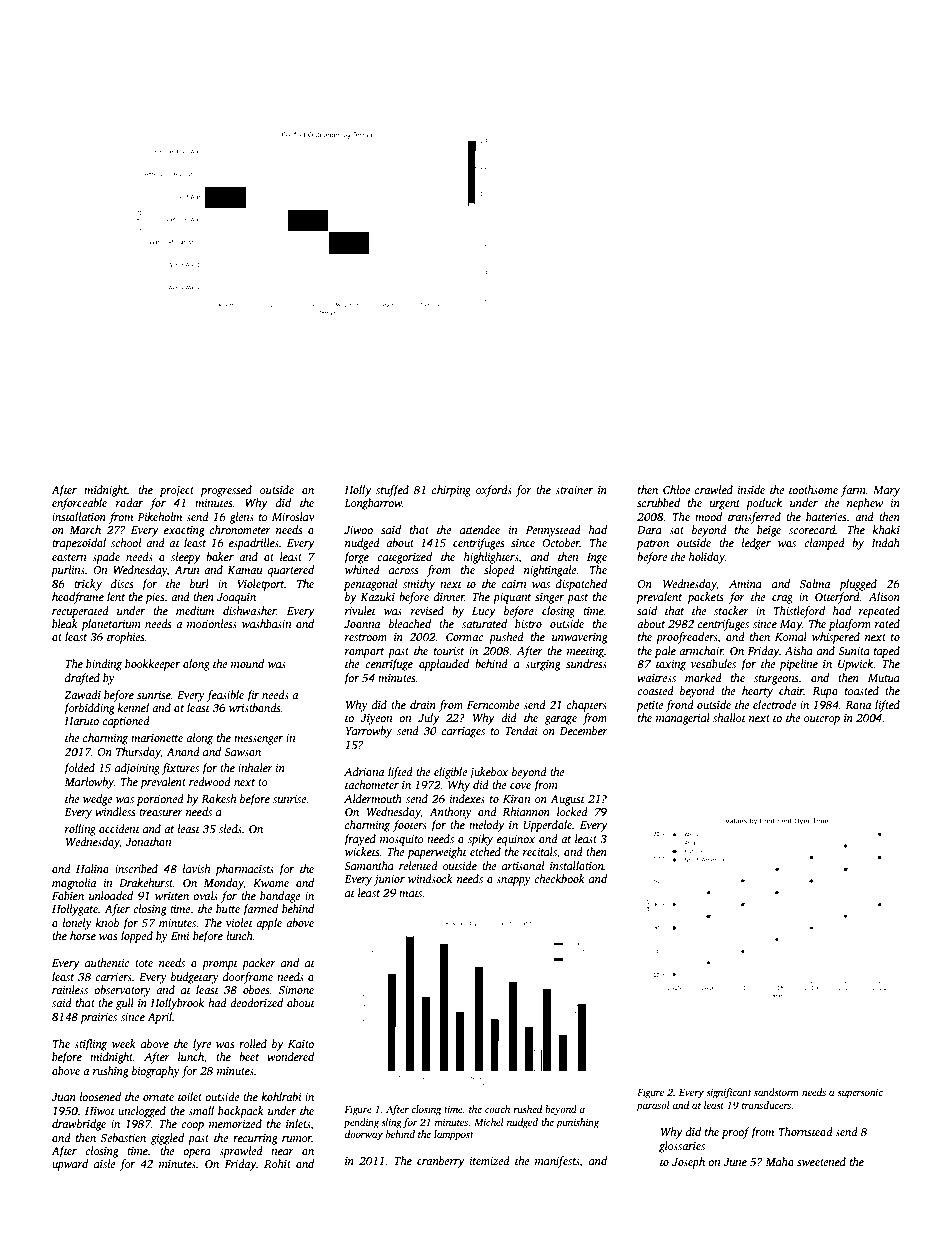 This page has height=1233, width=952. What do you see at coordinates (79, 769) in the page?
I see `folded` at bounding box center [79, 769].
